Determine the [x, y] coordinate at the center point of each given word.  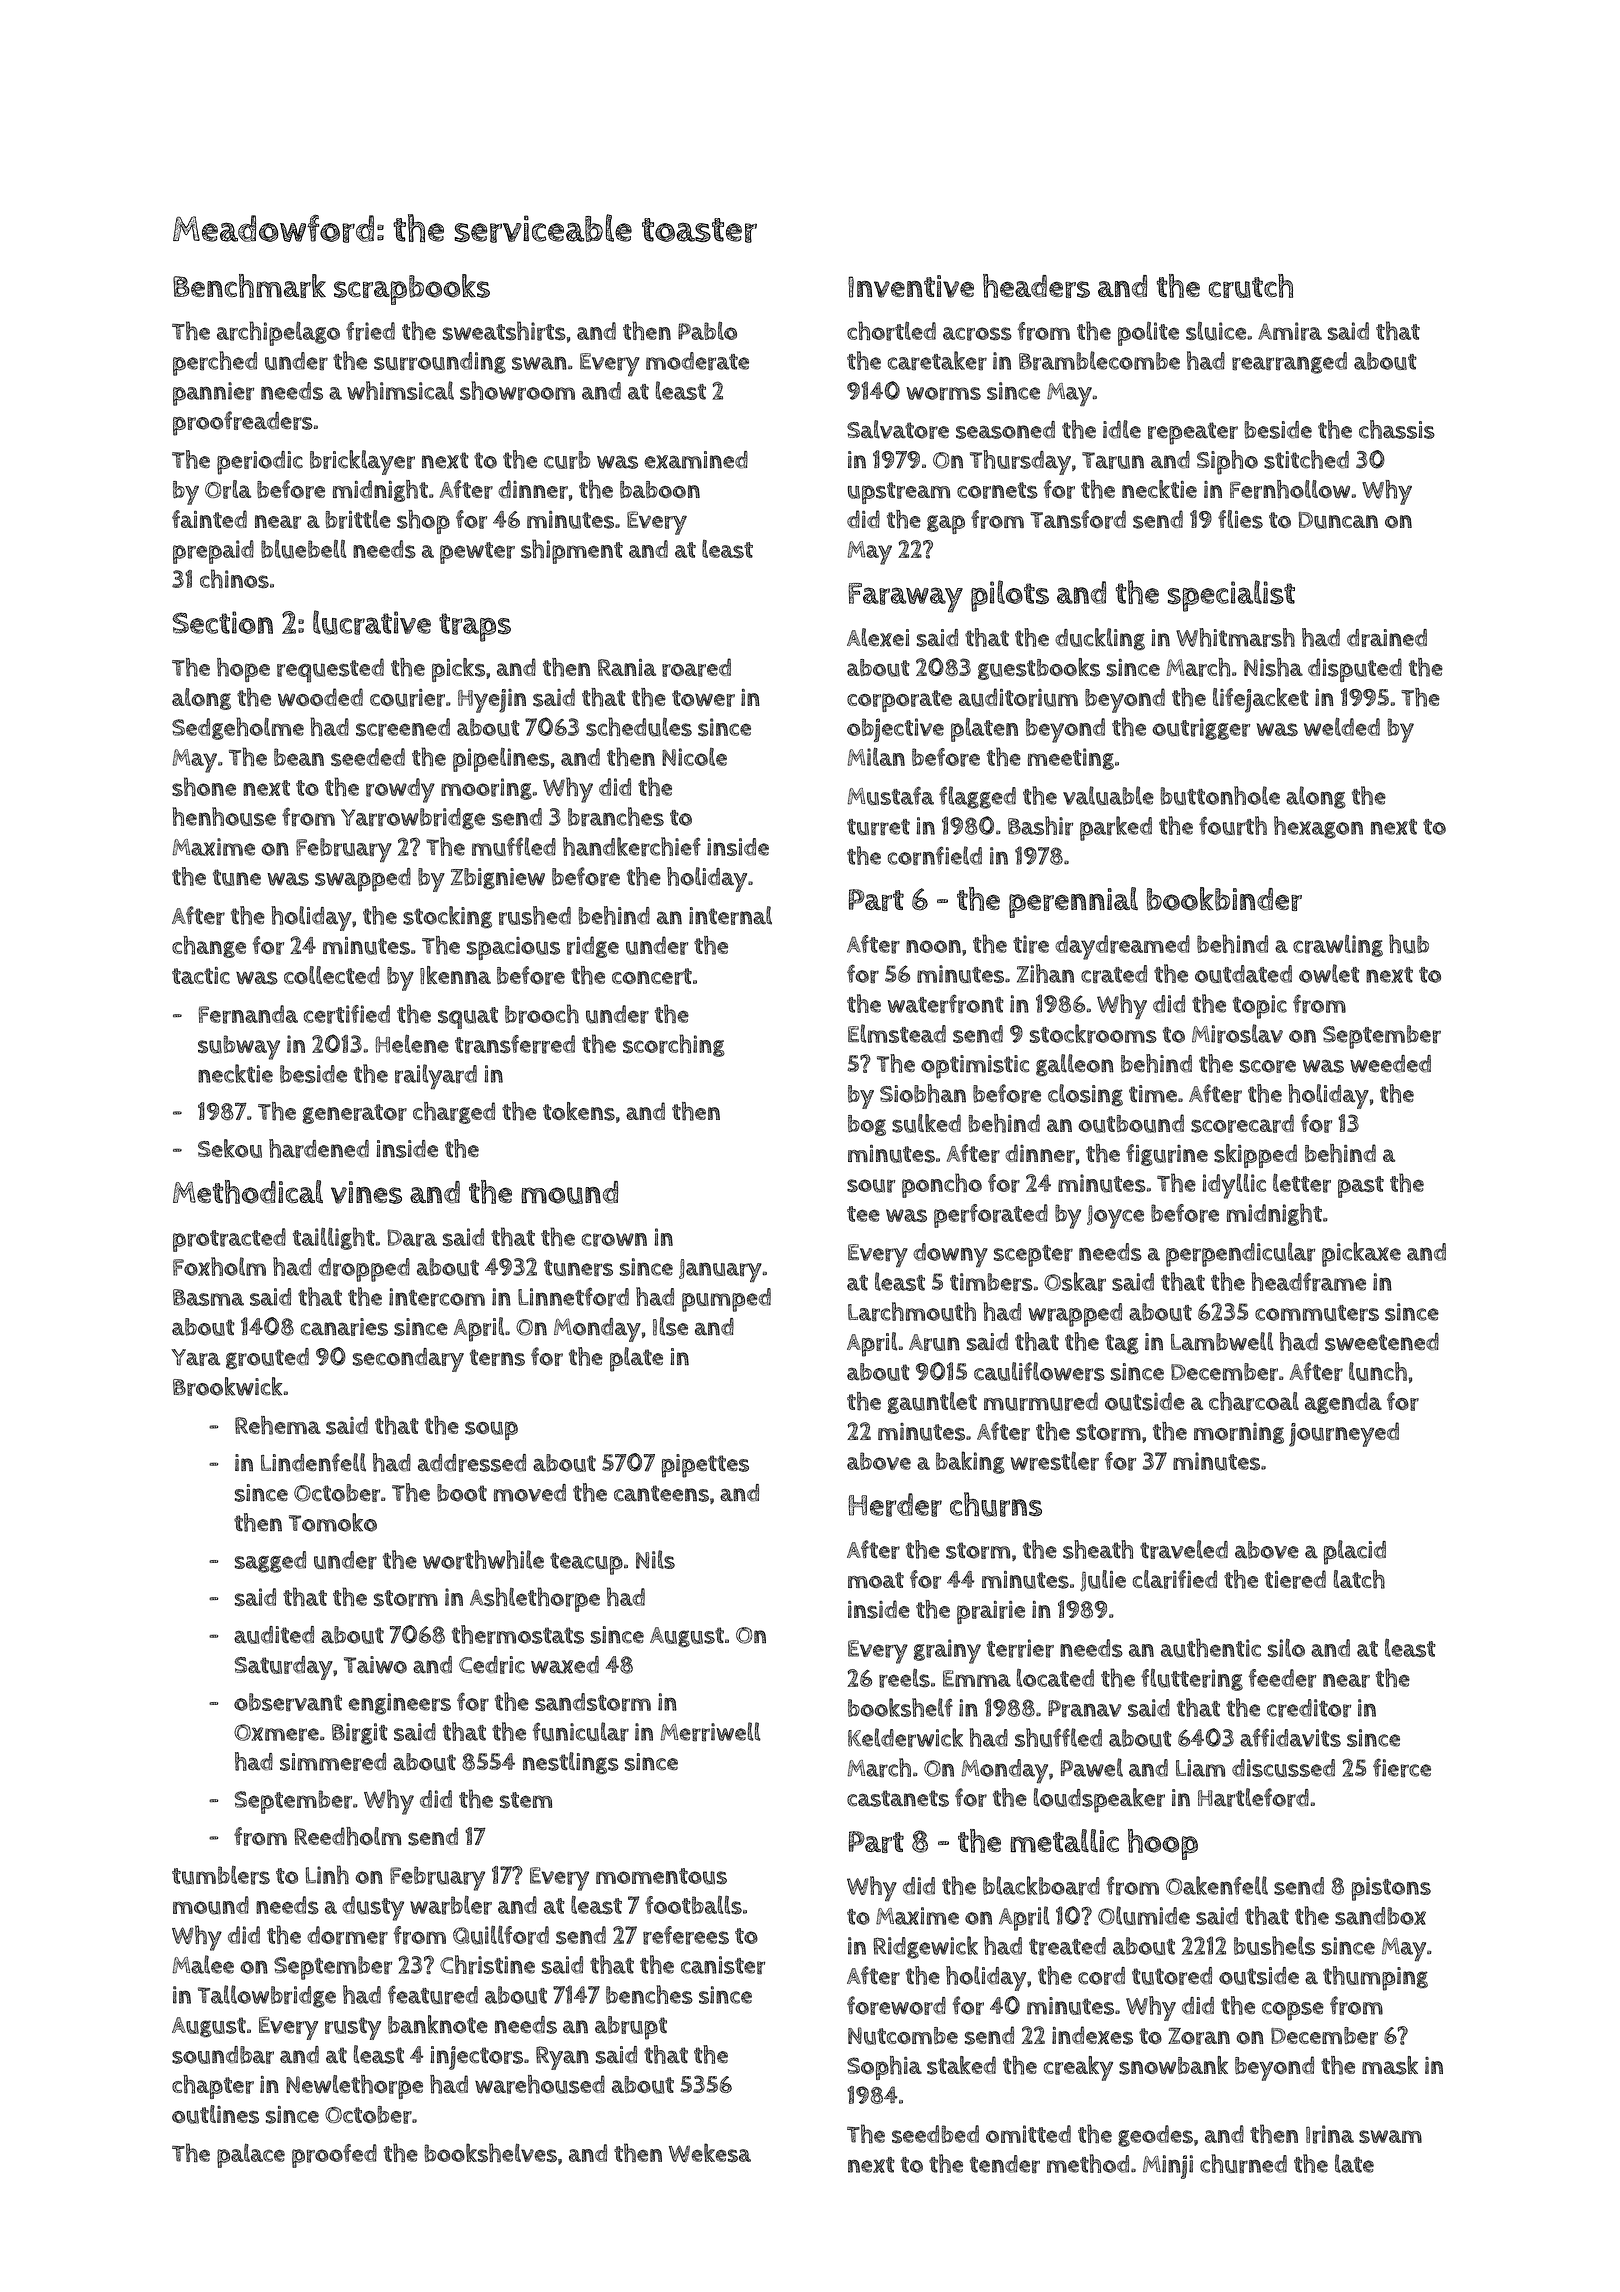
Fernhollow [1290, 489]
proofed [334, 2156]
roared [696, 667]
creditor [1309, 1708]
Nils [655, 1559]
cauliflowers [1039, 1371]
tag [1122, 1344]
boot [462, 1493]
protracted [229, 1240]
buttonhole [1220, 795]
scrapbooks [412, 289]
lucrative [372, 622]
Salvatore [898, 429]
